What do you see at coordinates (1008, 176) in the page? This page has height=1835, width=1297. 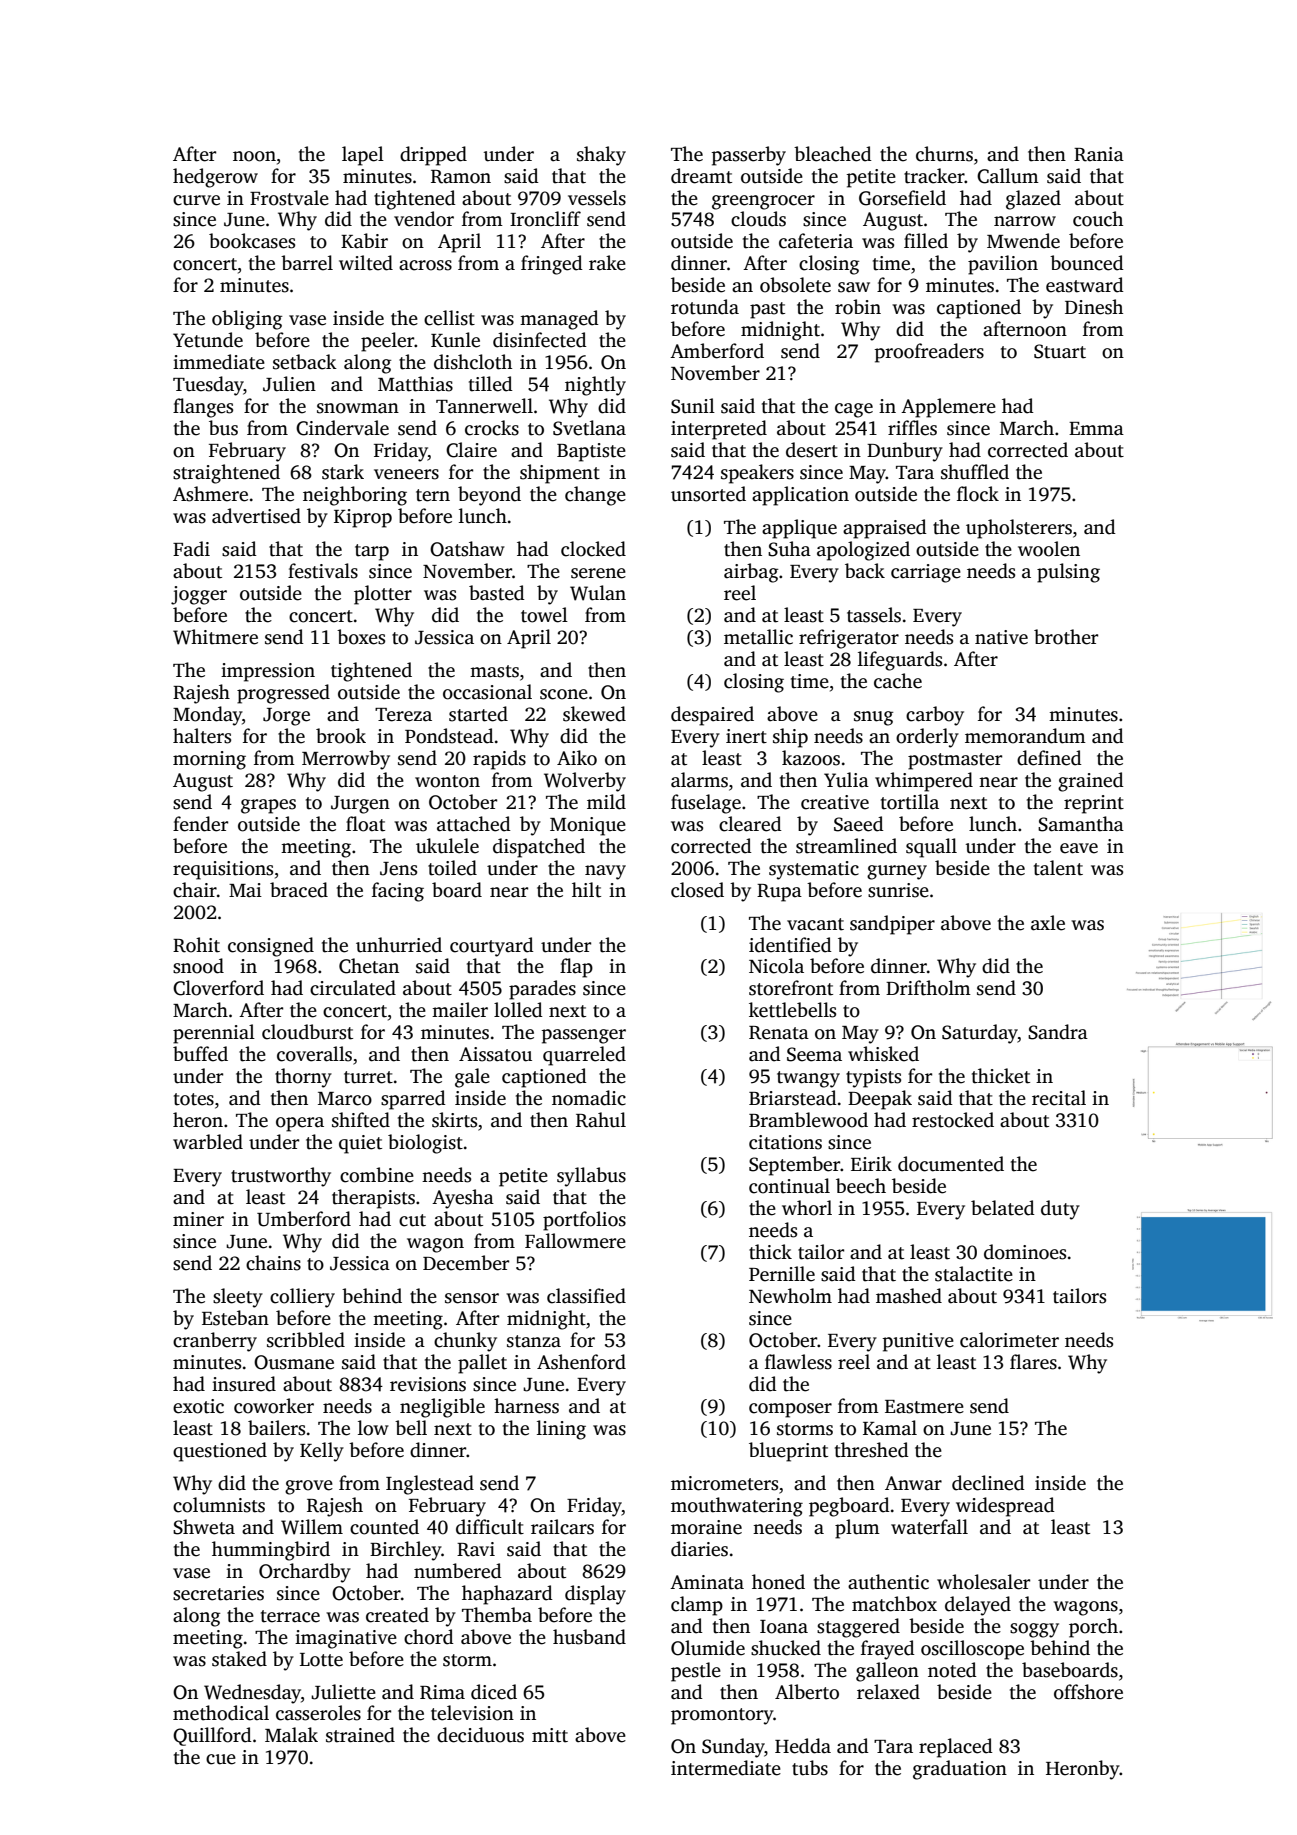 I see `Callum` at bounding box center [1008, 176].
